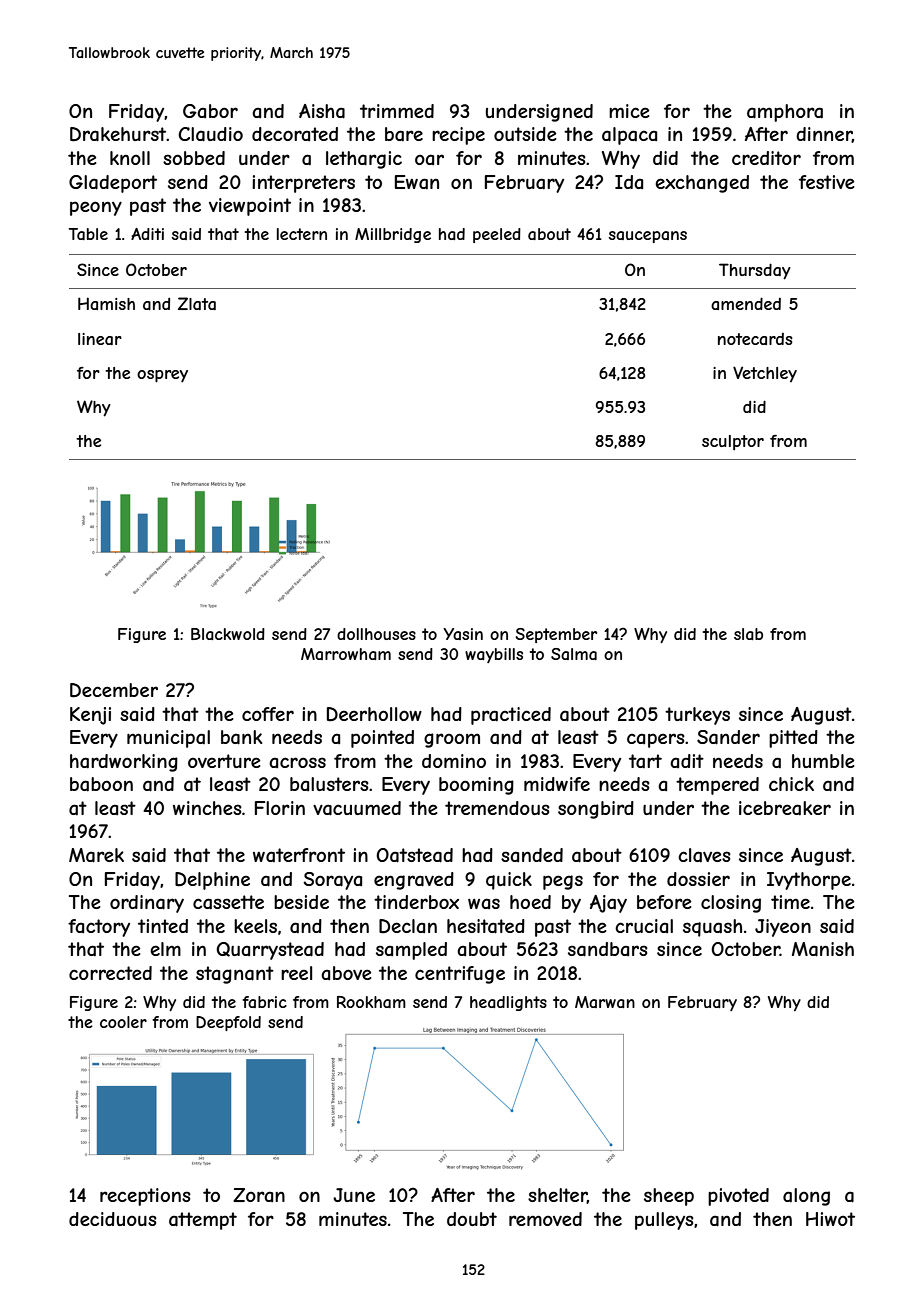  I want to click on festive, so click(827, 182).
